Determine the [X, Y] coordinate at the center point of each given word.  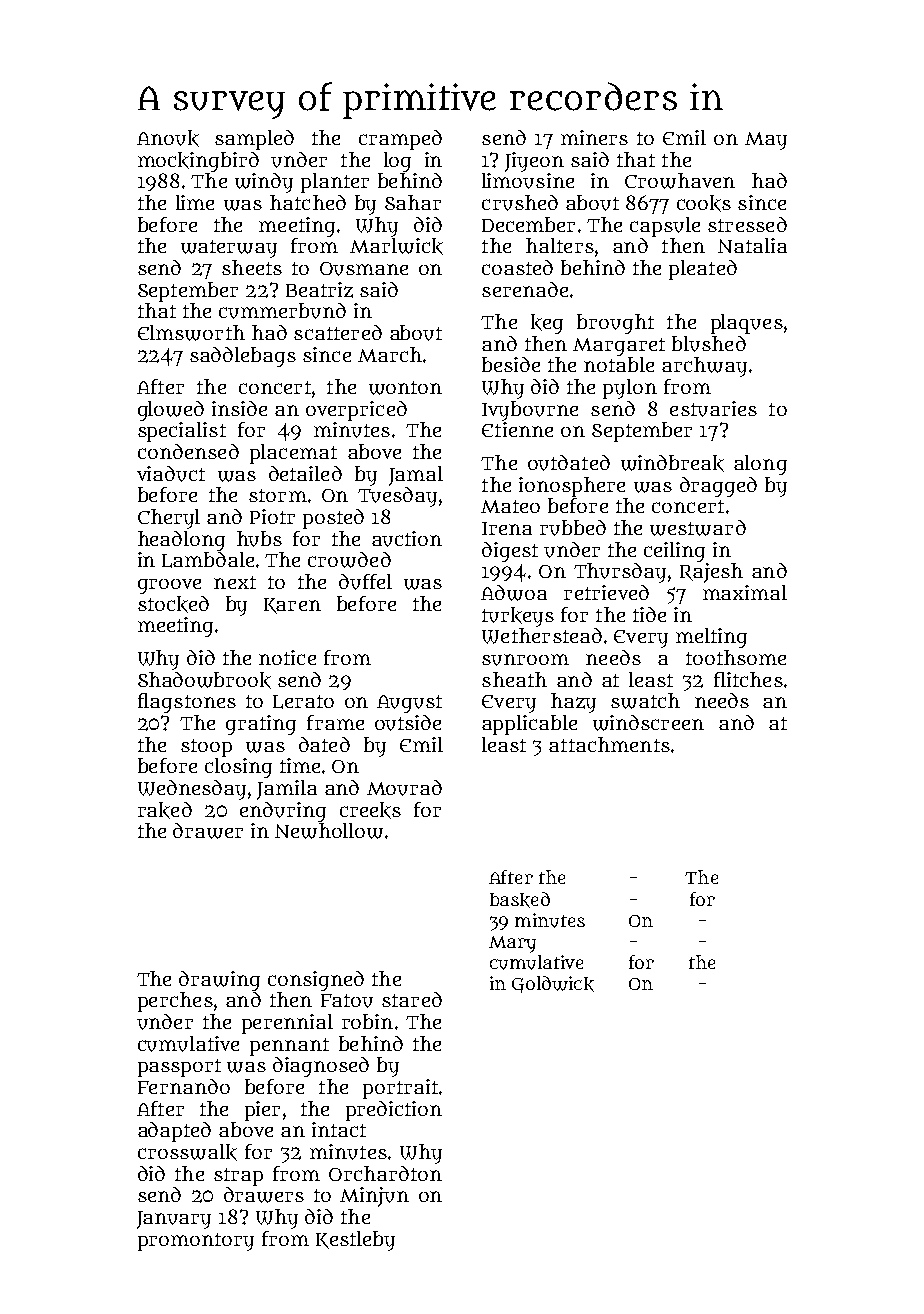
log [397, 162]
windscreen [648, 723]
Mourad [404, 788]
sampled [254, 140]
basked [520, 900]
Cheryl [169, 519]
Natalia [752, 245]
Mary [512, 944]
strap [238, 1177]
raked [165, 810]
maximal [745, 592]
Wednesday [192, 790]
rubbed [573, 528]
